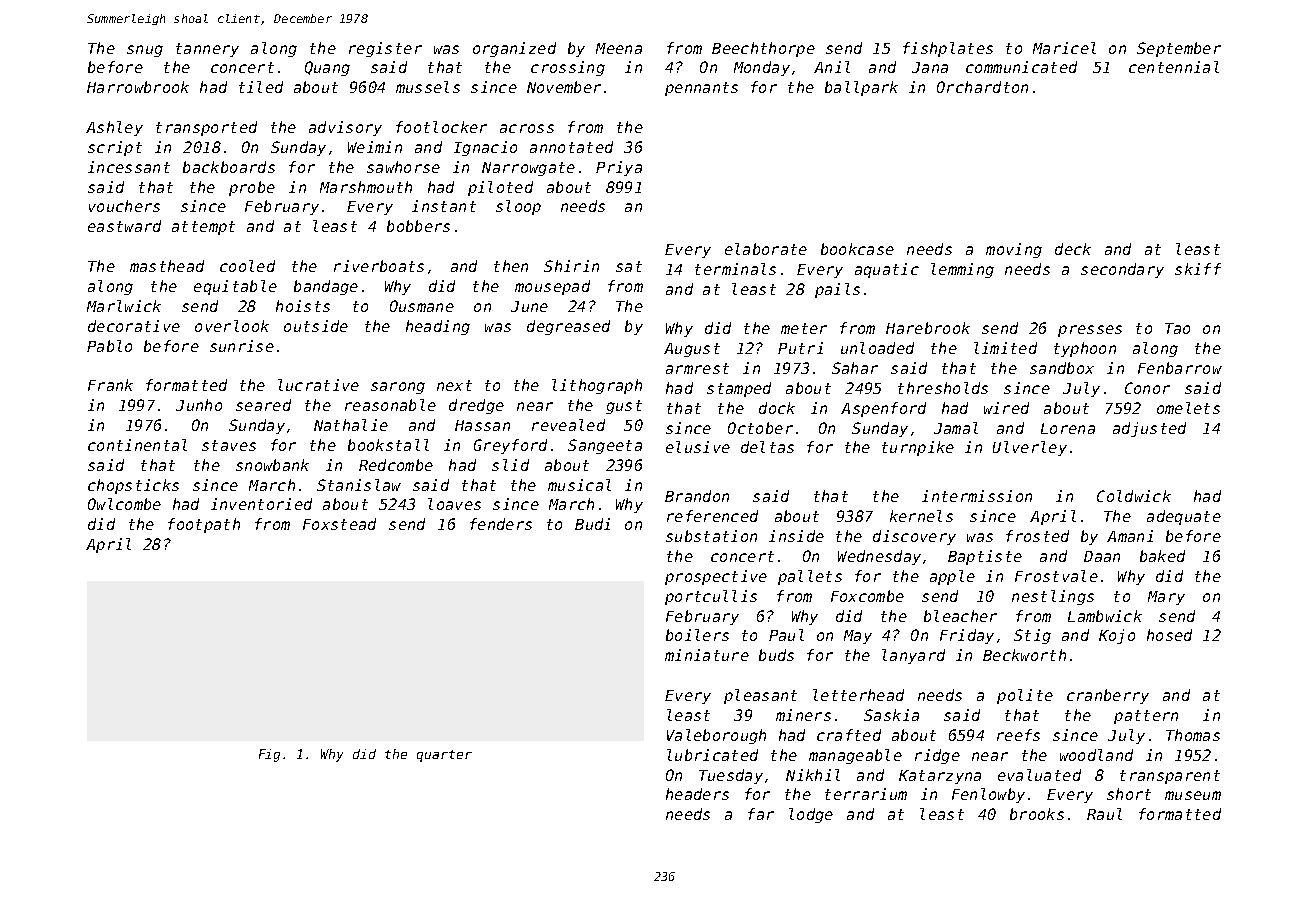 The image size is (1308, 924). Describe the element at coordinates (110, 385) in the screenshot. I see `Frank` at that location.
